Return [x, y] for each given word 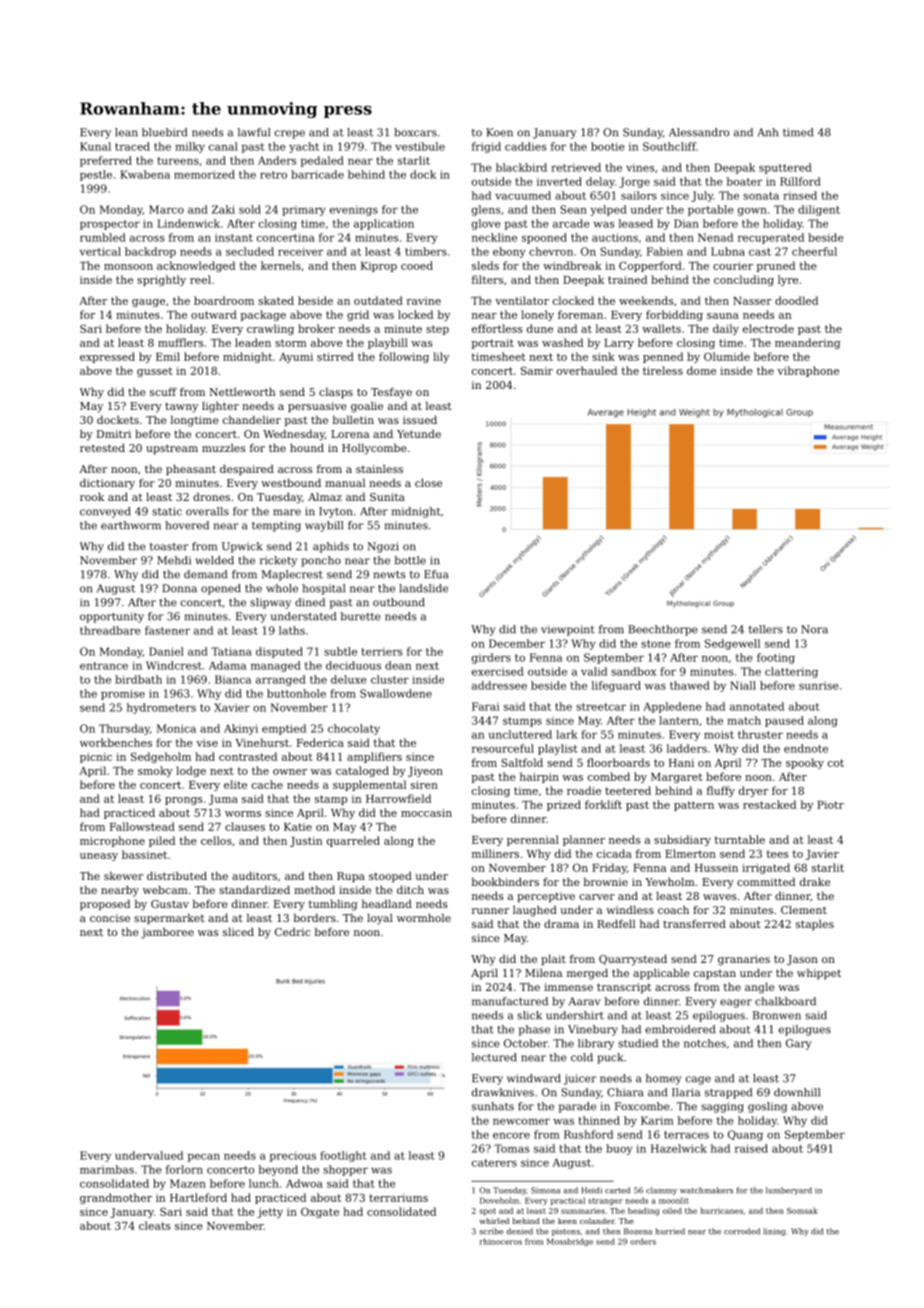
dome [701, 370]
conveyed [105, 512]
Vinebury [593, 1030]
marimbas [107, 1169]
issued [420, 419]
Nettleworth [242, 391]
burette [360, 616]
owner [290, 772]
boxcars [415, 132]
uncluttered [520, 734]
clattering [791, 672]
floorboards [618, 762]
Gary [798, 1044]
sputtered [785, 168]
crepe [290, 134]
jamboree [167, 933]
